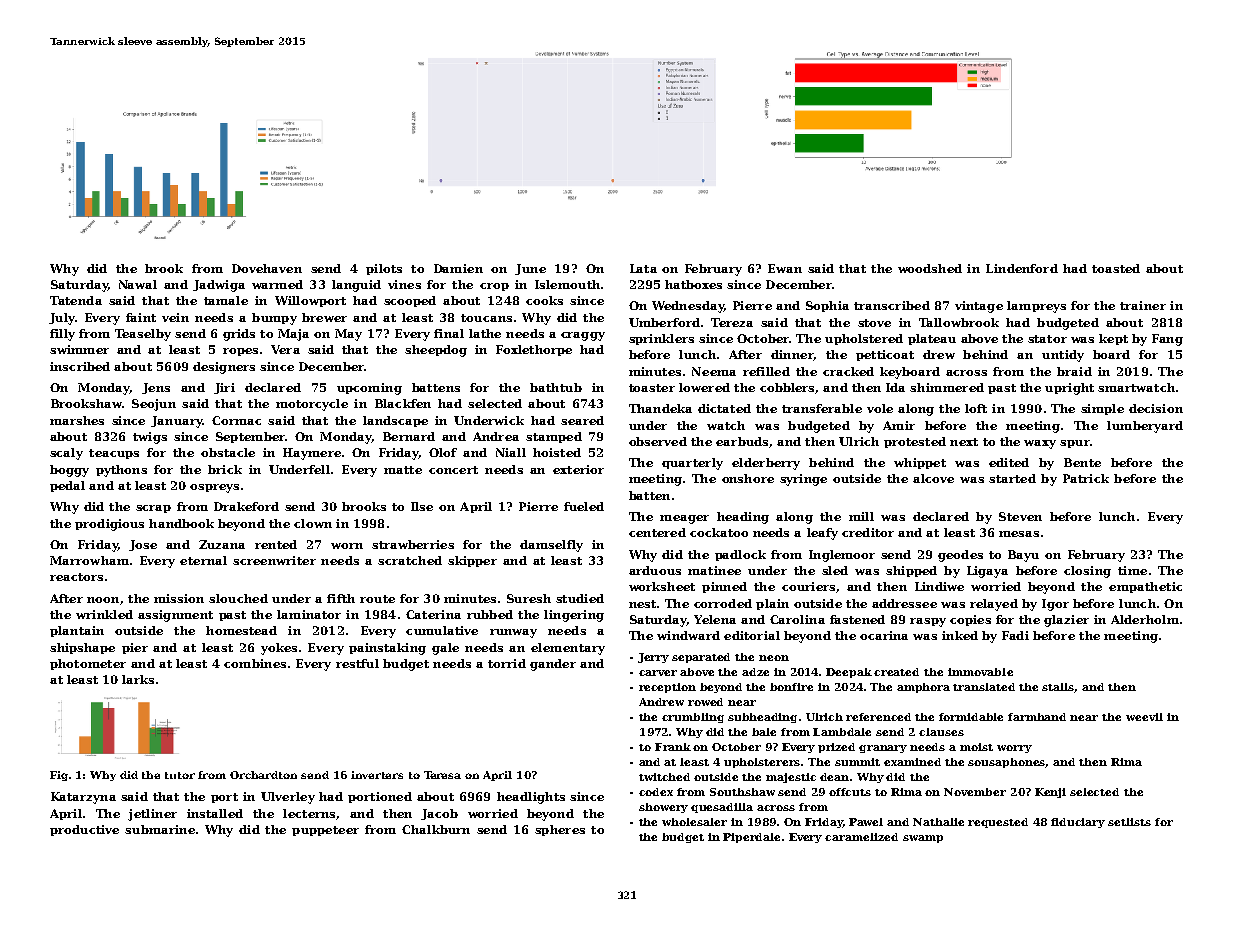 Image resolution: width=1233 pixels, height=952 pixels. What do you see at coordinates (236, 420) in the document?
I see `Cormac` at bounding box center [236, 420].
